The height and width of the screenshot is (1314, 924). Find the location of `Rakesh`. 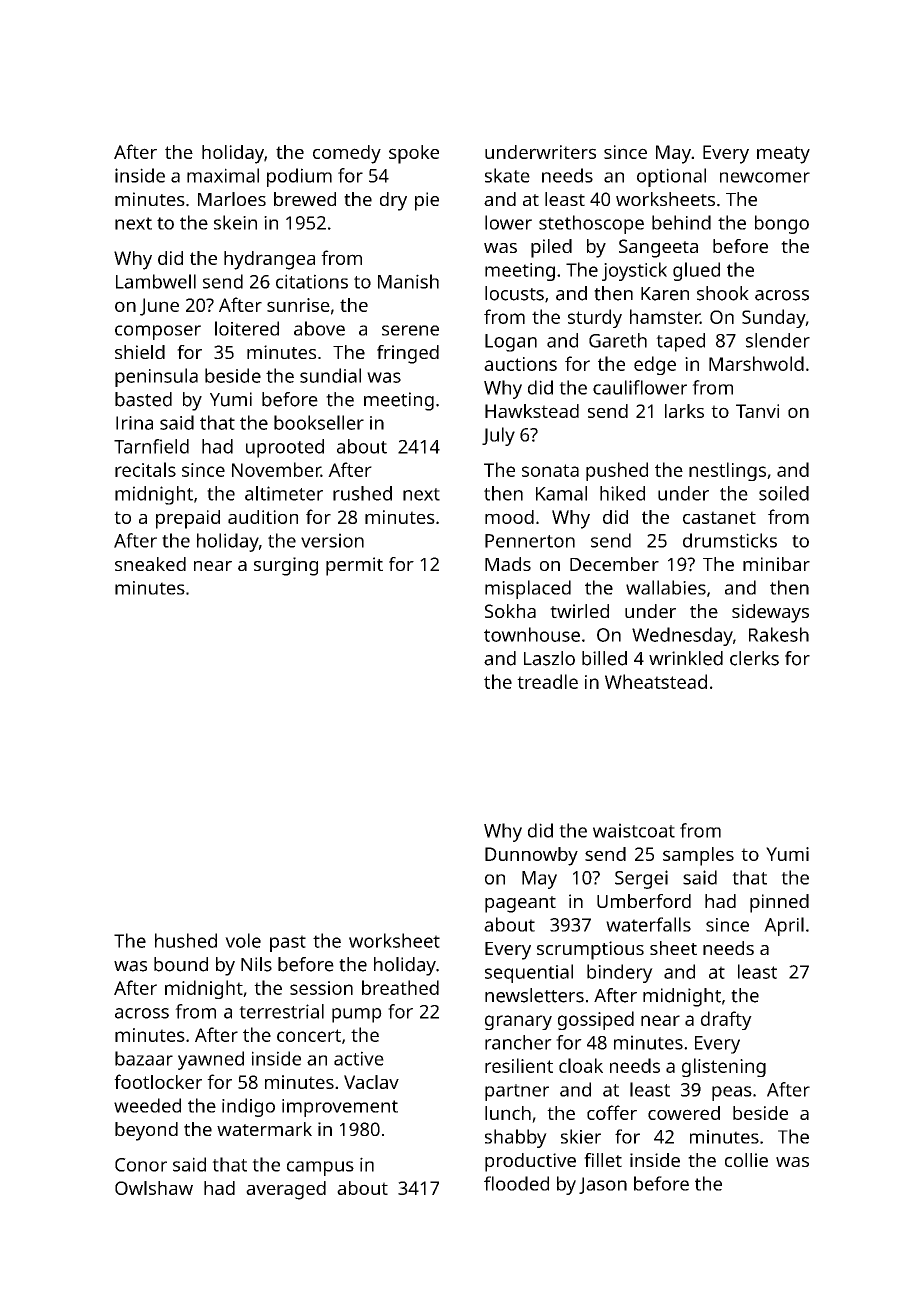

Rakesh is located at coordinates (779, 634).
